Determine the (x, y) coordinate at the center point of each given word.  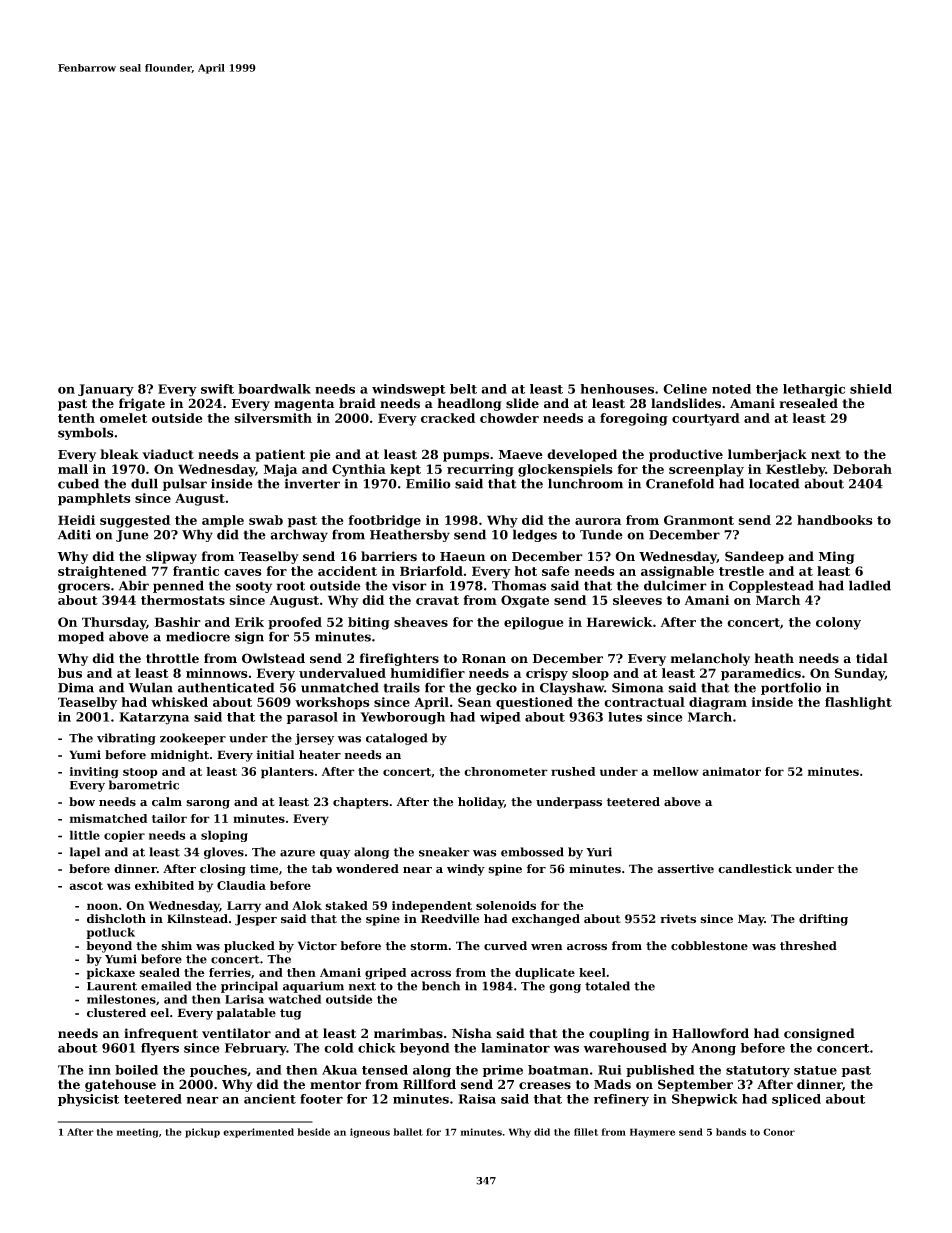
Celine (685, 389)
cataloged (397, 739)
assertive (685, 869)
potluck (111, 933)
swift (217, 389)
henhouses (617, 389)
